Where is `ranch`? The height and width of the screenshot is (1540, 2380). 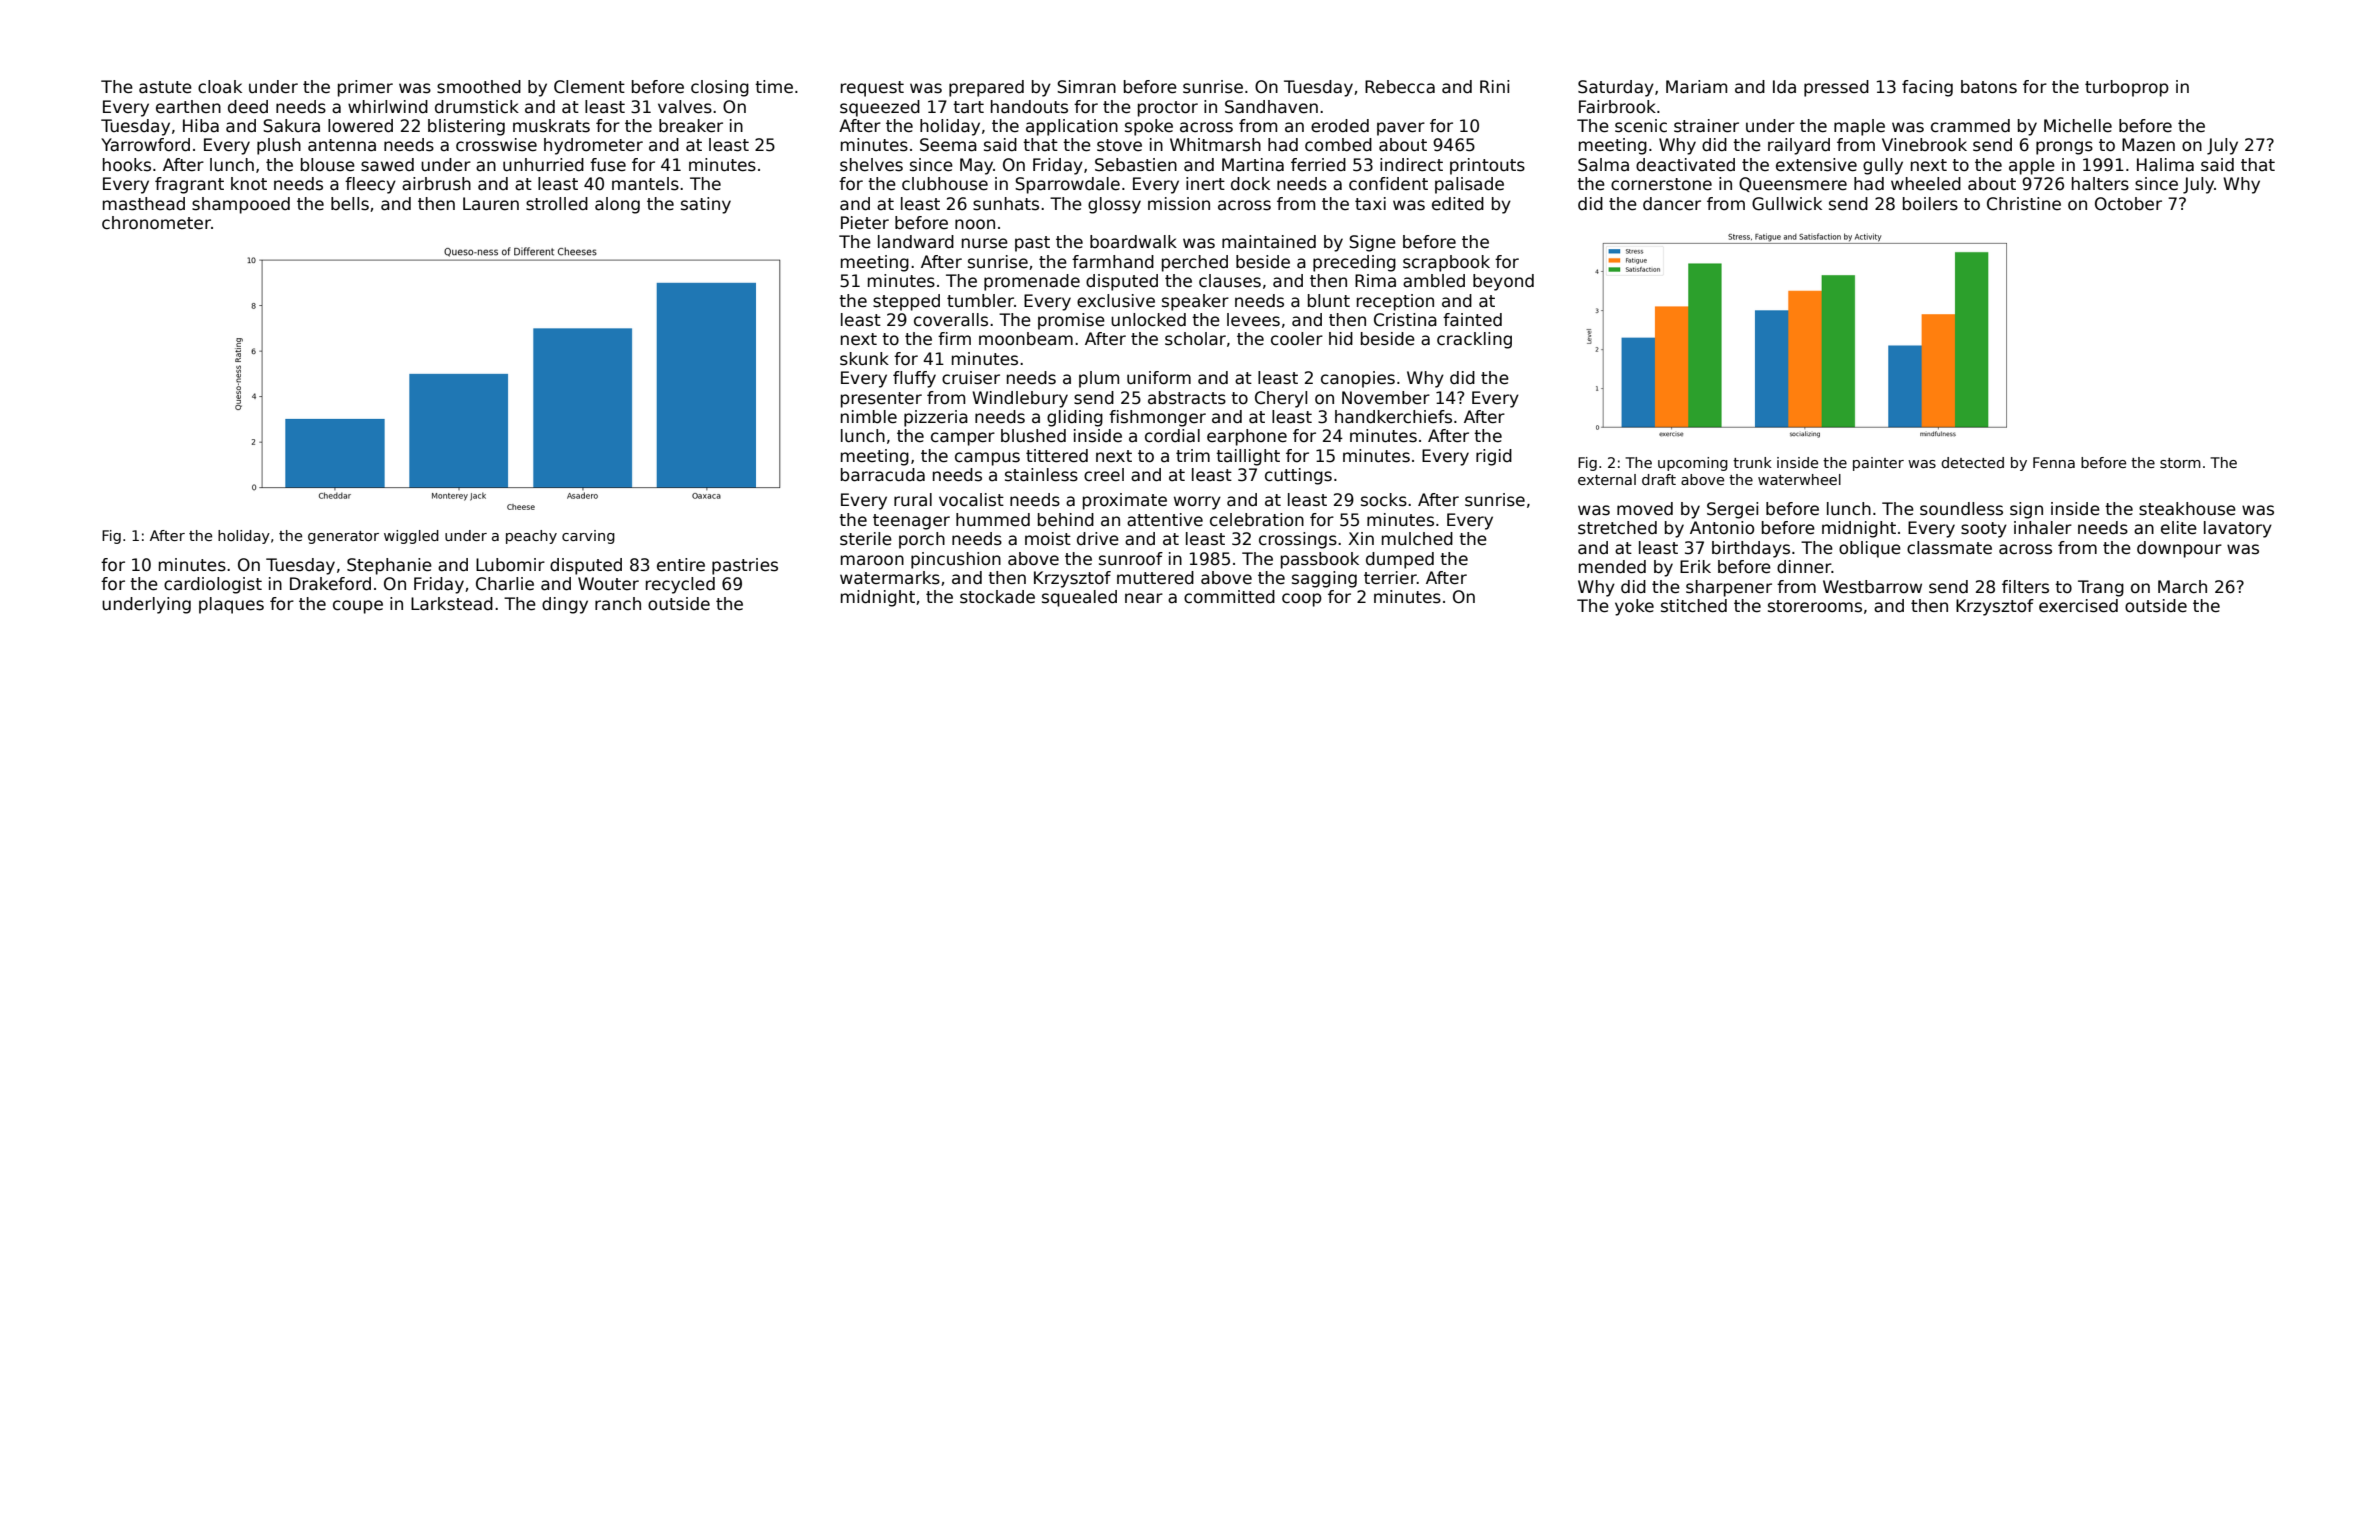
ranch is located at coordinates (618, 604).
